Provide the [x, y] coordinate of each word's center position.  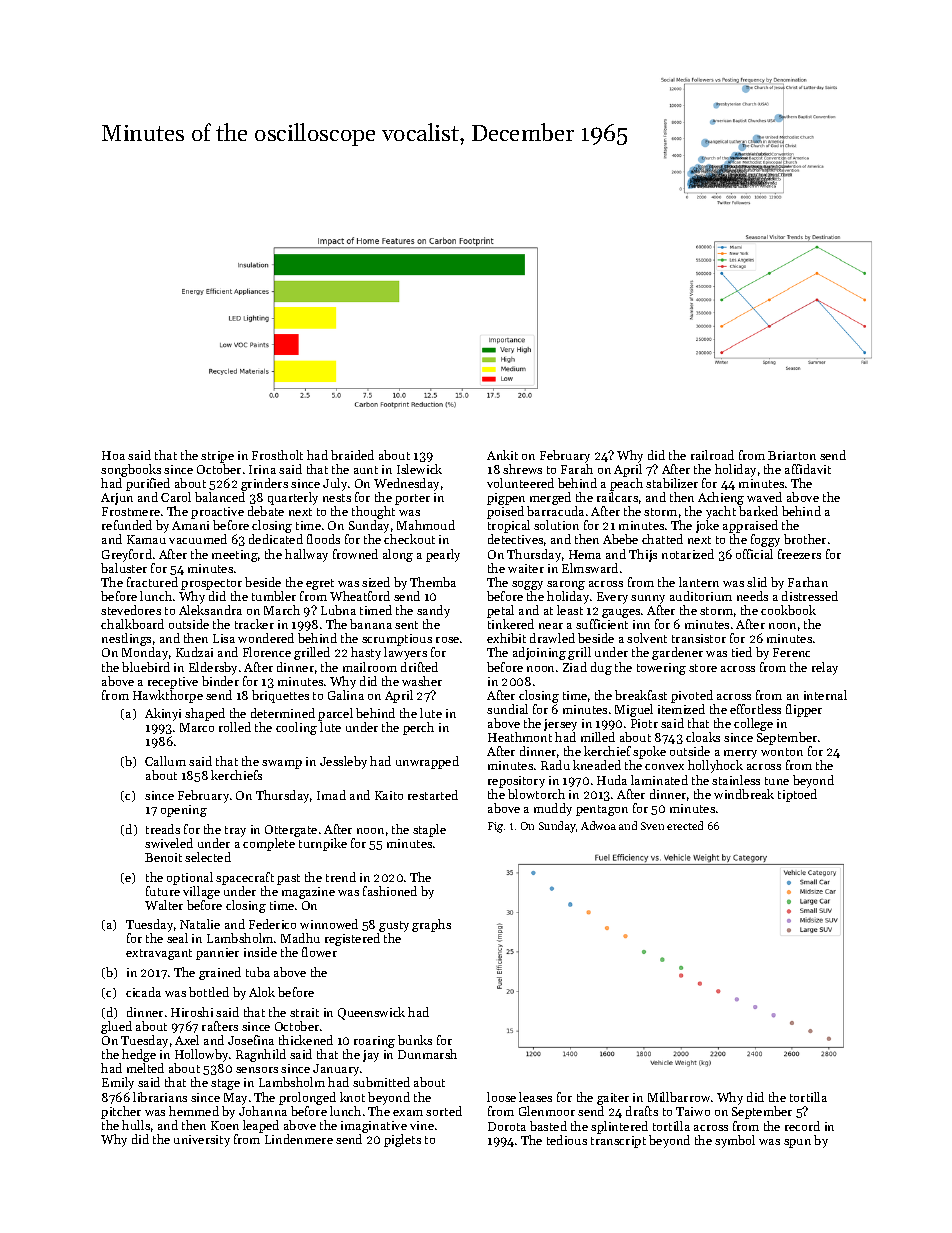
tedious [567, 1140]
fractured [152, 582]
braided [352, 455]
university [202, 1141]
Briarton [792, 455]
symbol [735, 1141]
